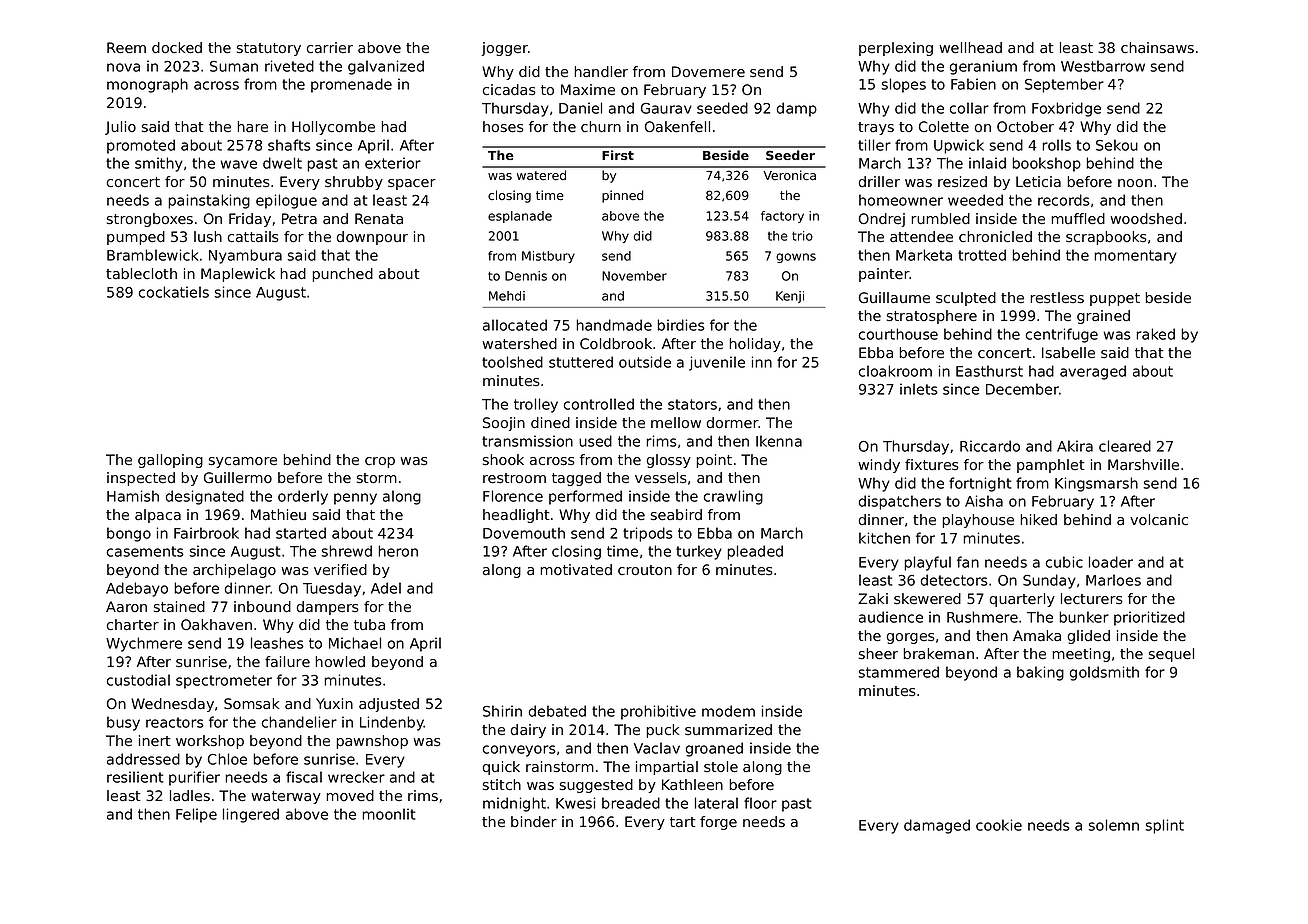  What do you see at coordinates (278, 515) in the image?
I see `Mathieu` at bounding box center [278, 515].
